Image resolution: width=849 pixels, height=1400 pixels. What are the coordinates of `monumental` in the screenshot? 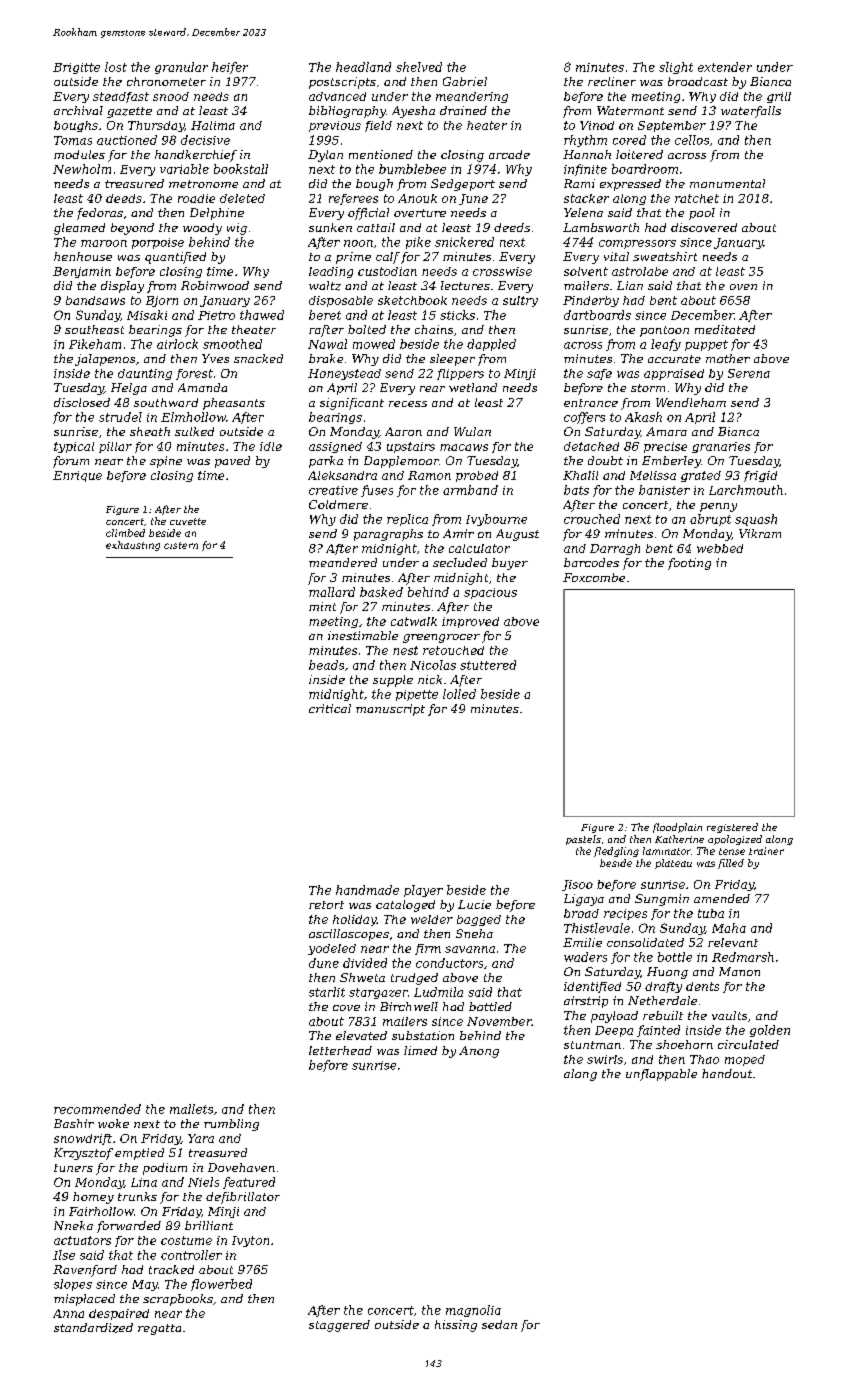 It's located at (727, 183).
